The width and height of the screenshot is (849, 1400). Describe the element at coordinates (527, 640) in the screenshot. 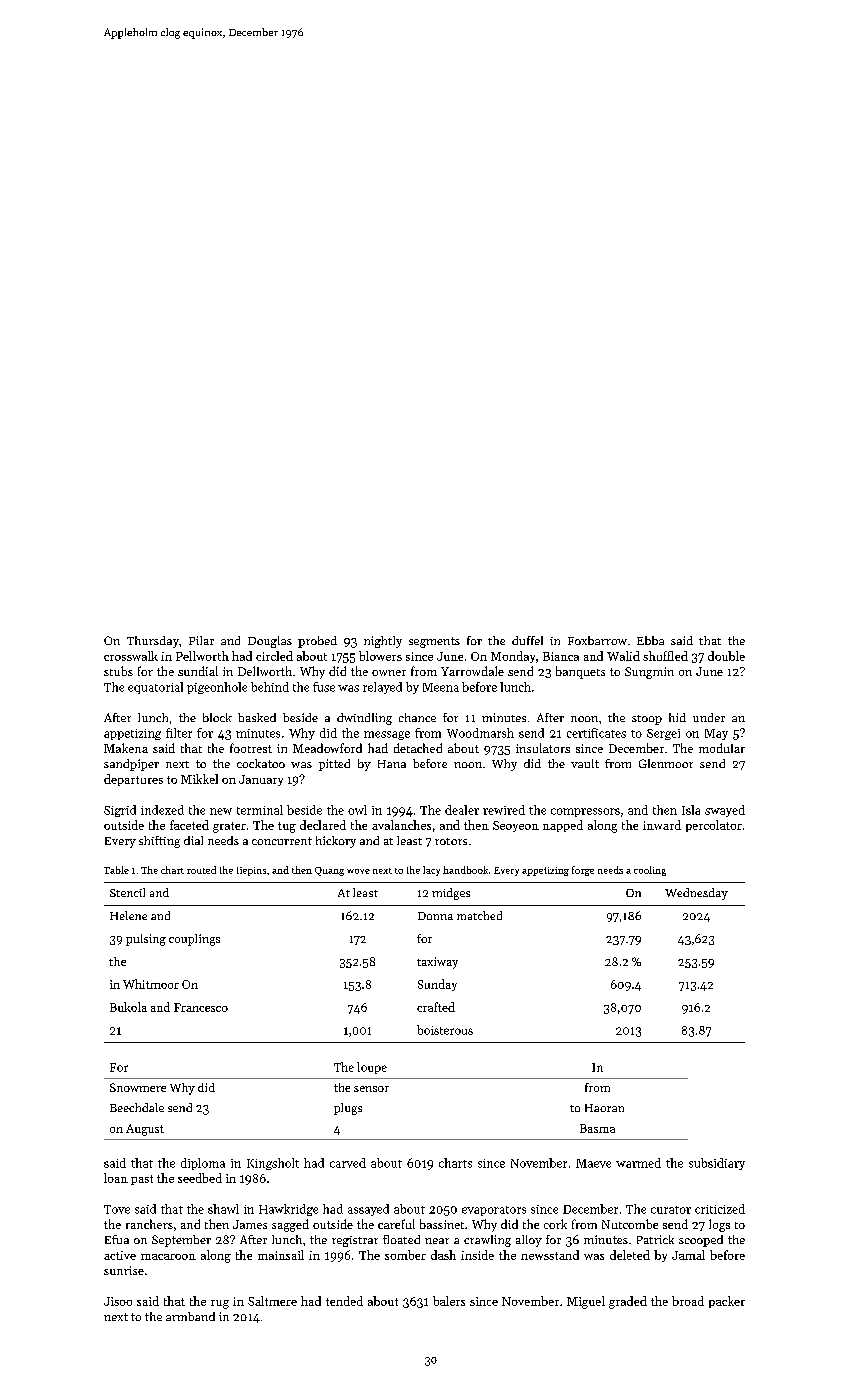

I see `duffel` at that location.
